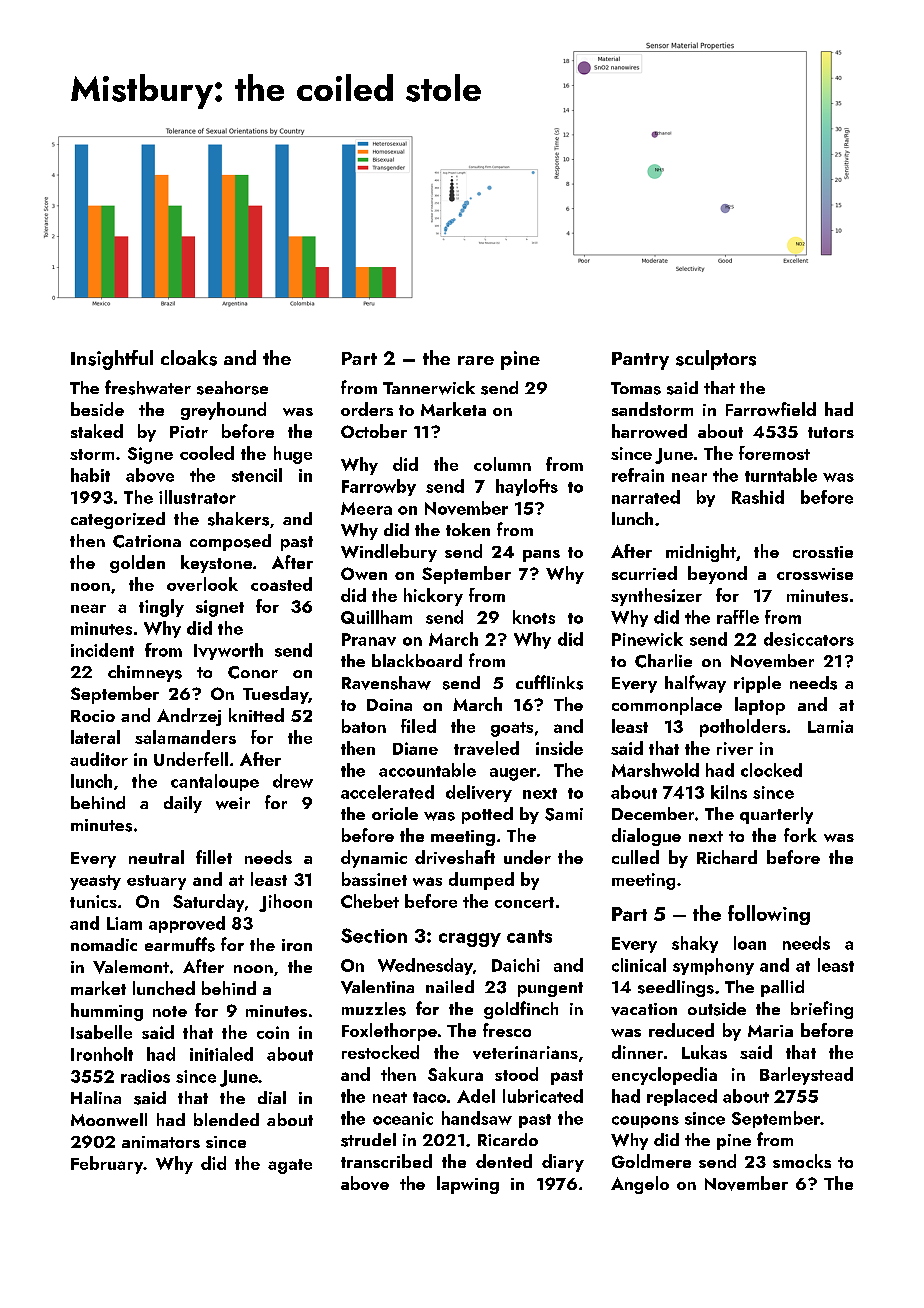 Image resolution: width=924 pixels, height=1308 pixels. Describe the element at coordinates (161, 1142) in the document. I see `animators` at that location.
